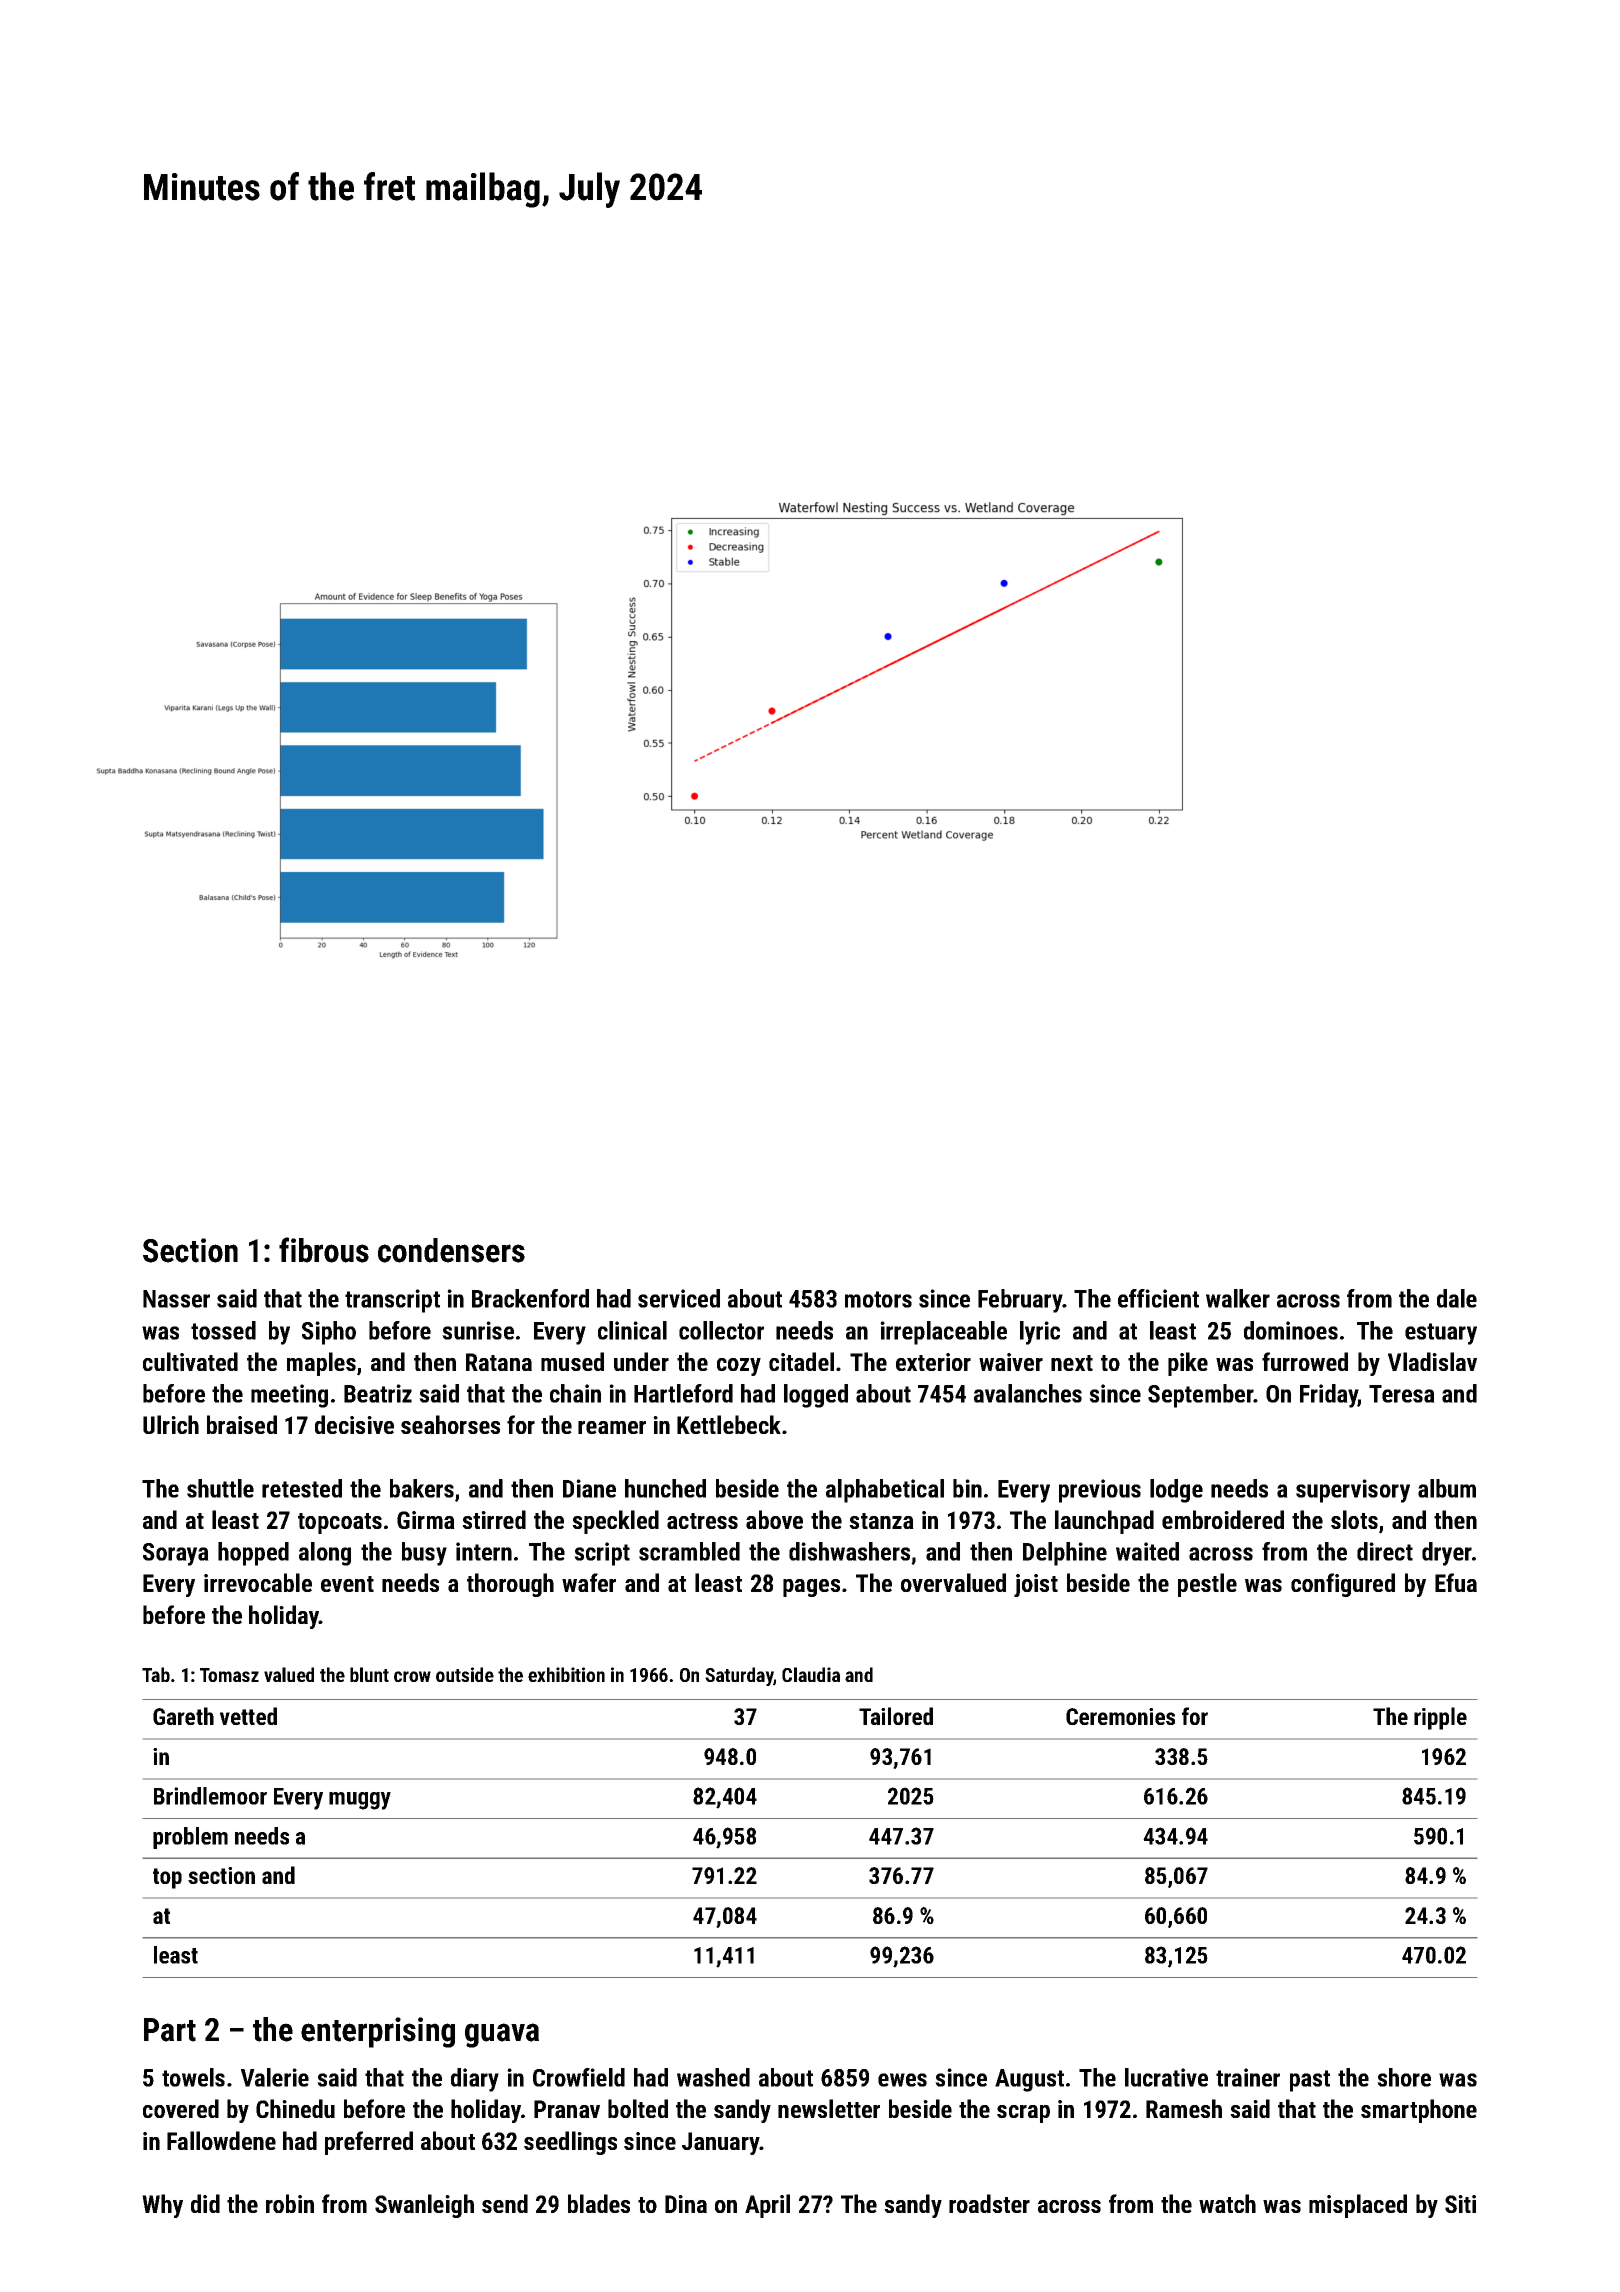  What do you see at coordinates (360, 1801) in the screenshot?
I see `muggy` at bounding box center [360, 1801].
